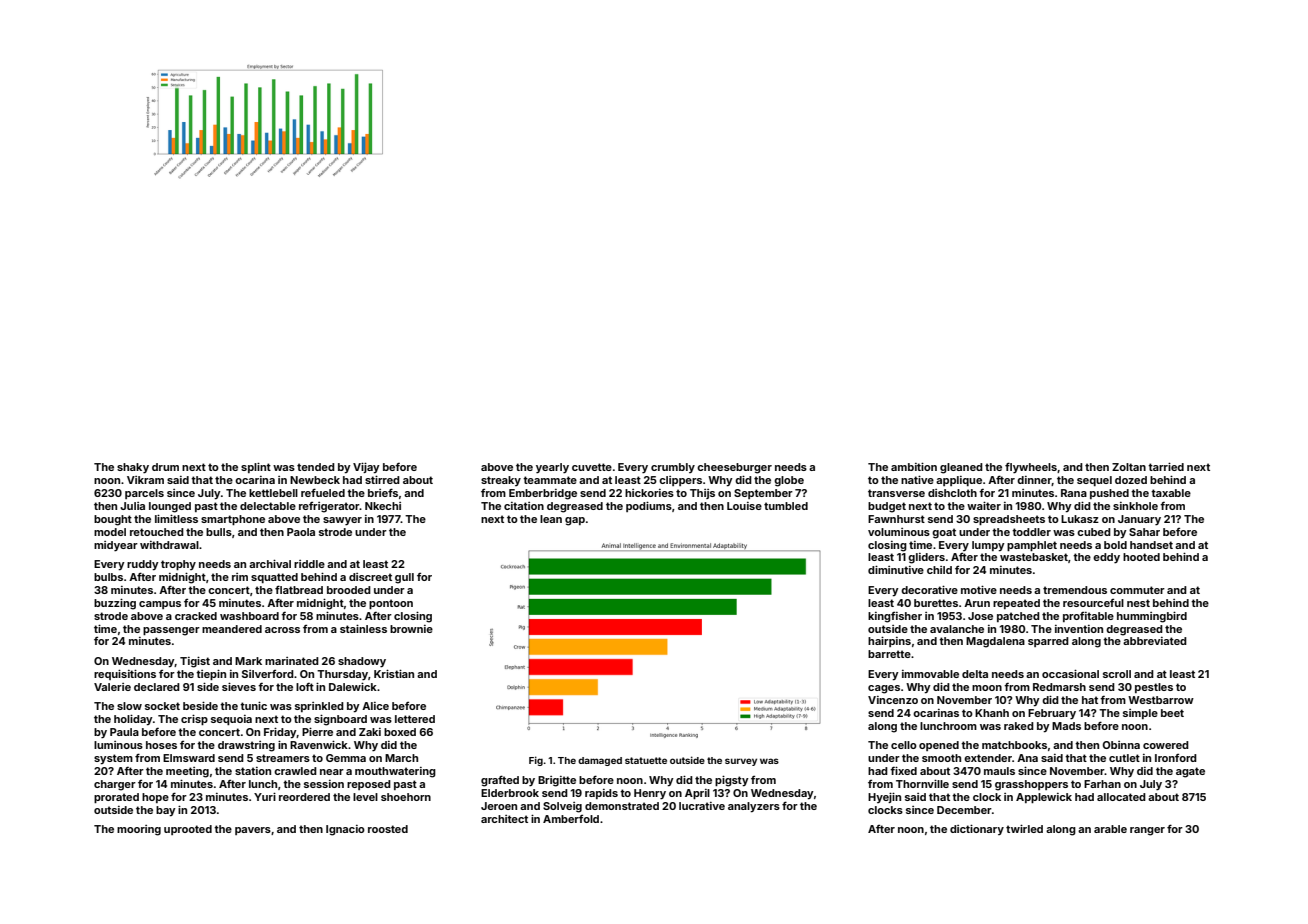 The height and width of the page is (924, 1308). Describe the element at coordinates (329, 507) in the page. I see `refrigerator` at that location.
